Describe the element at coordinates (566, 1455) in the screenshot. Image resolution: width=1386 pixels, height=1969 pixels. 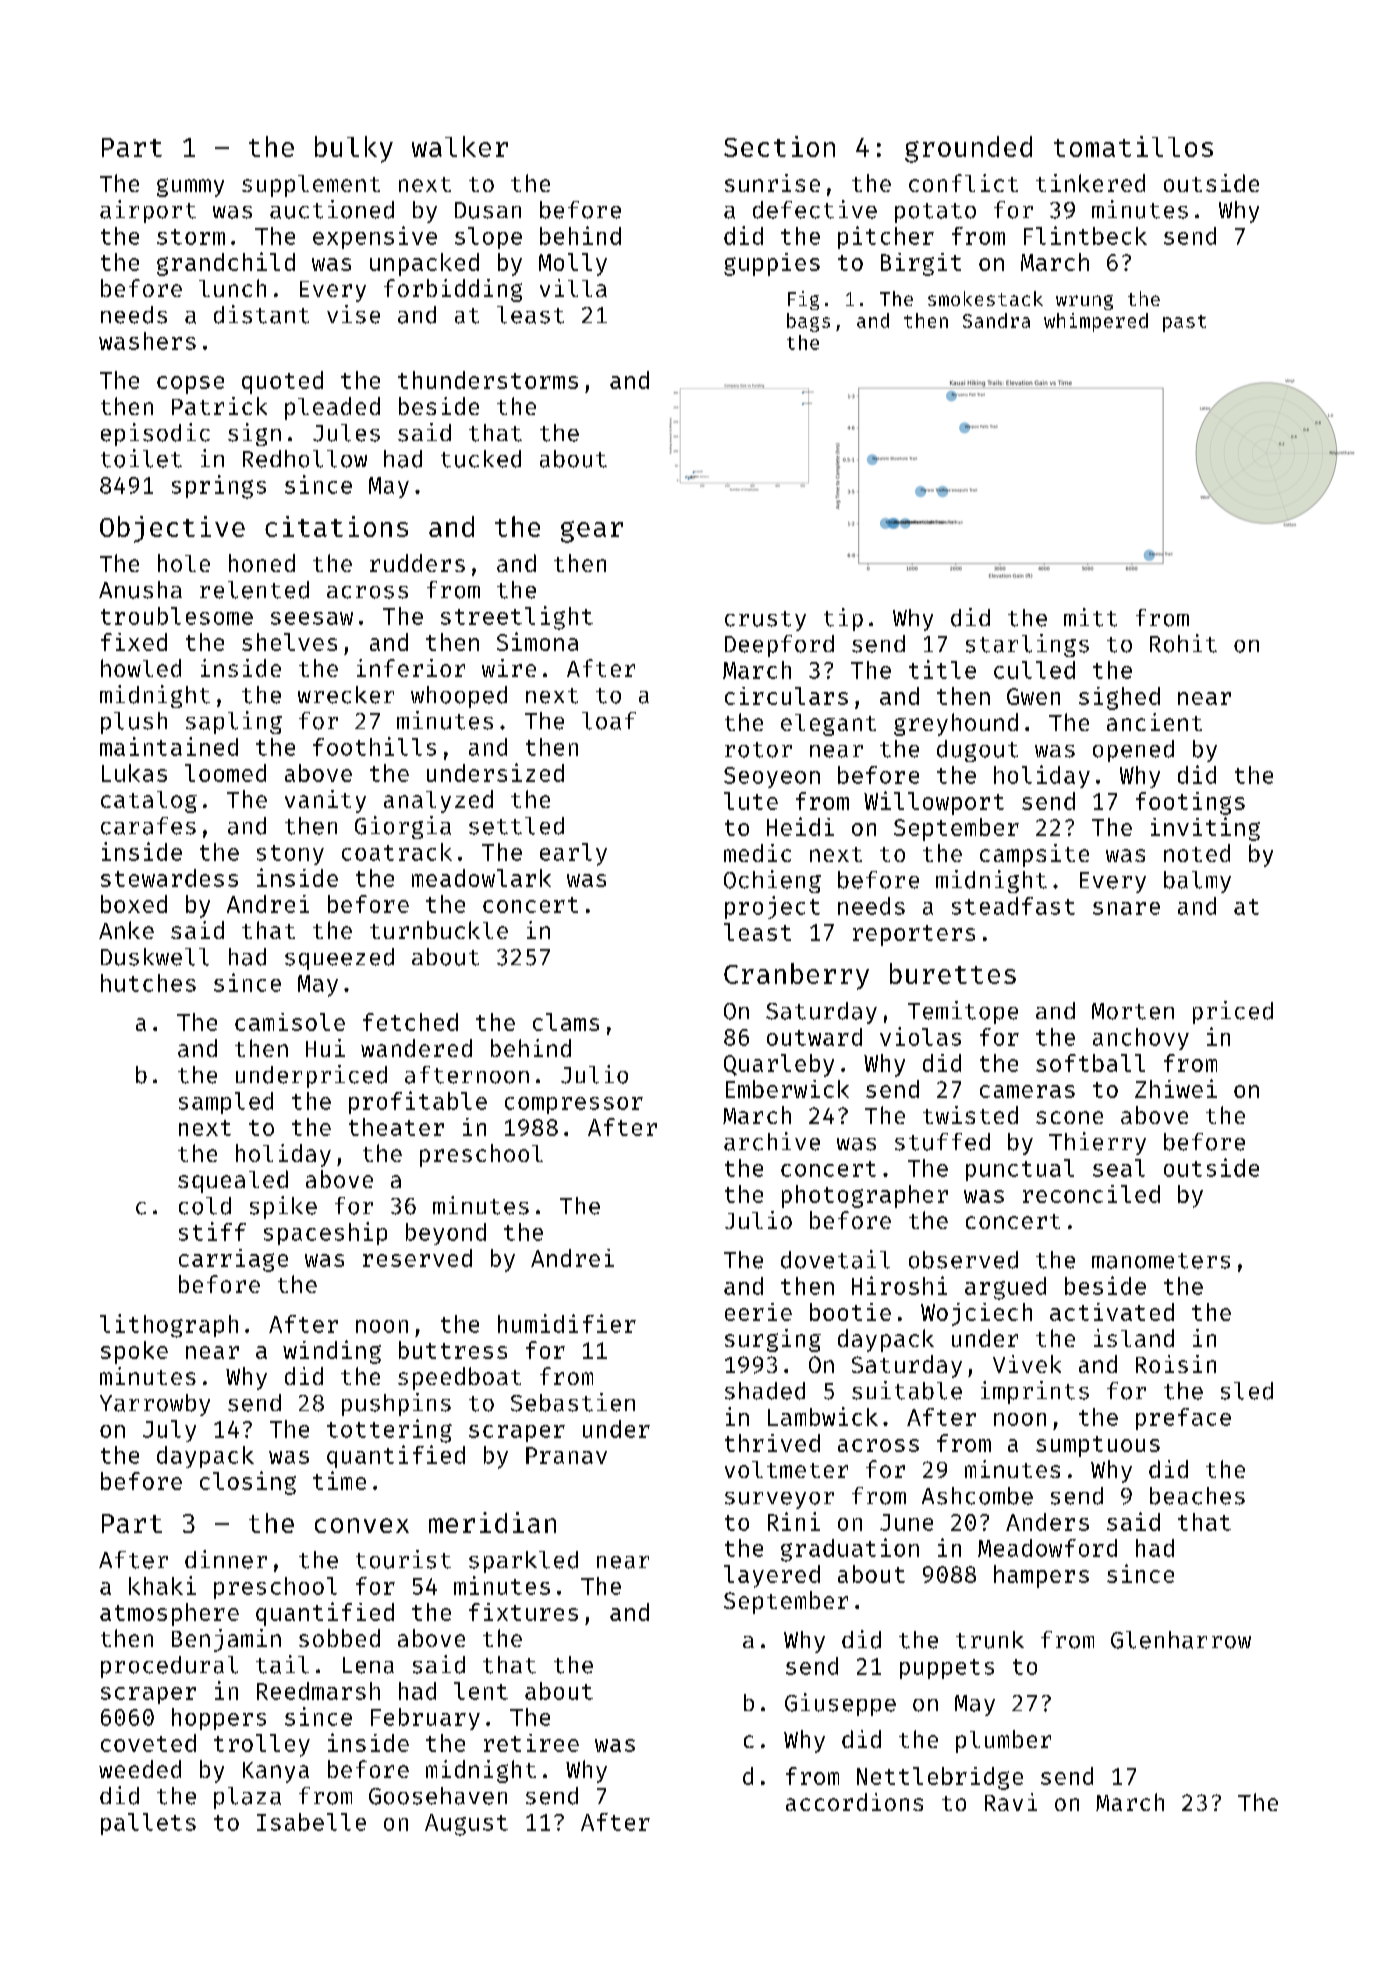
I see `Pranav` at that location.
